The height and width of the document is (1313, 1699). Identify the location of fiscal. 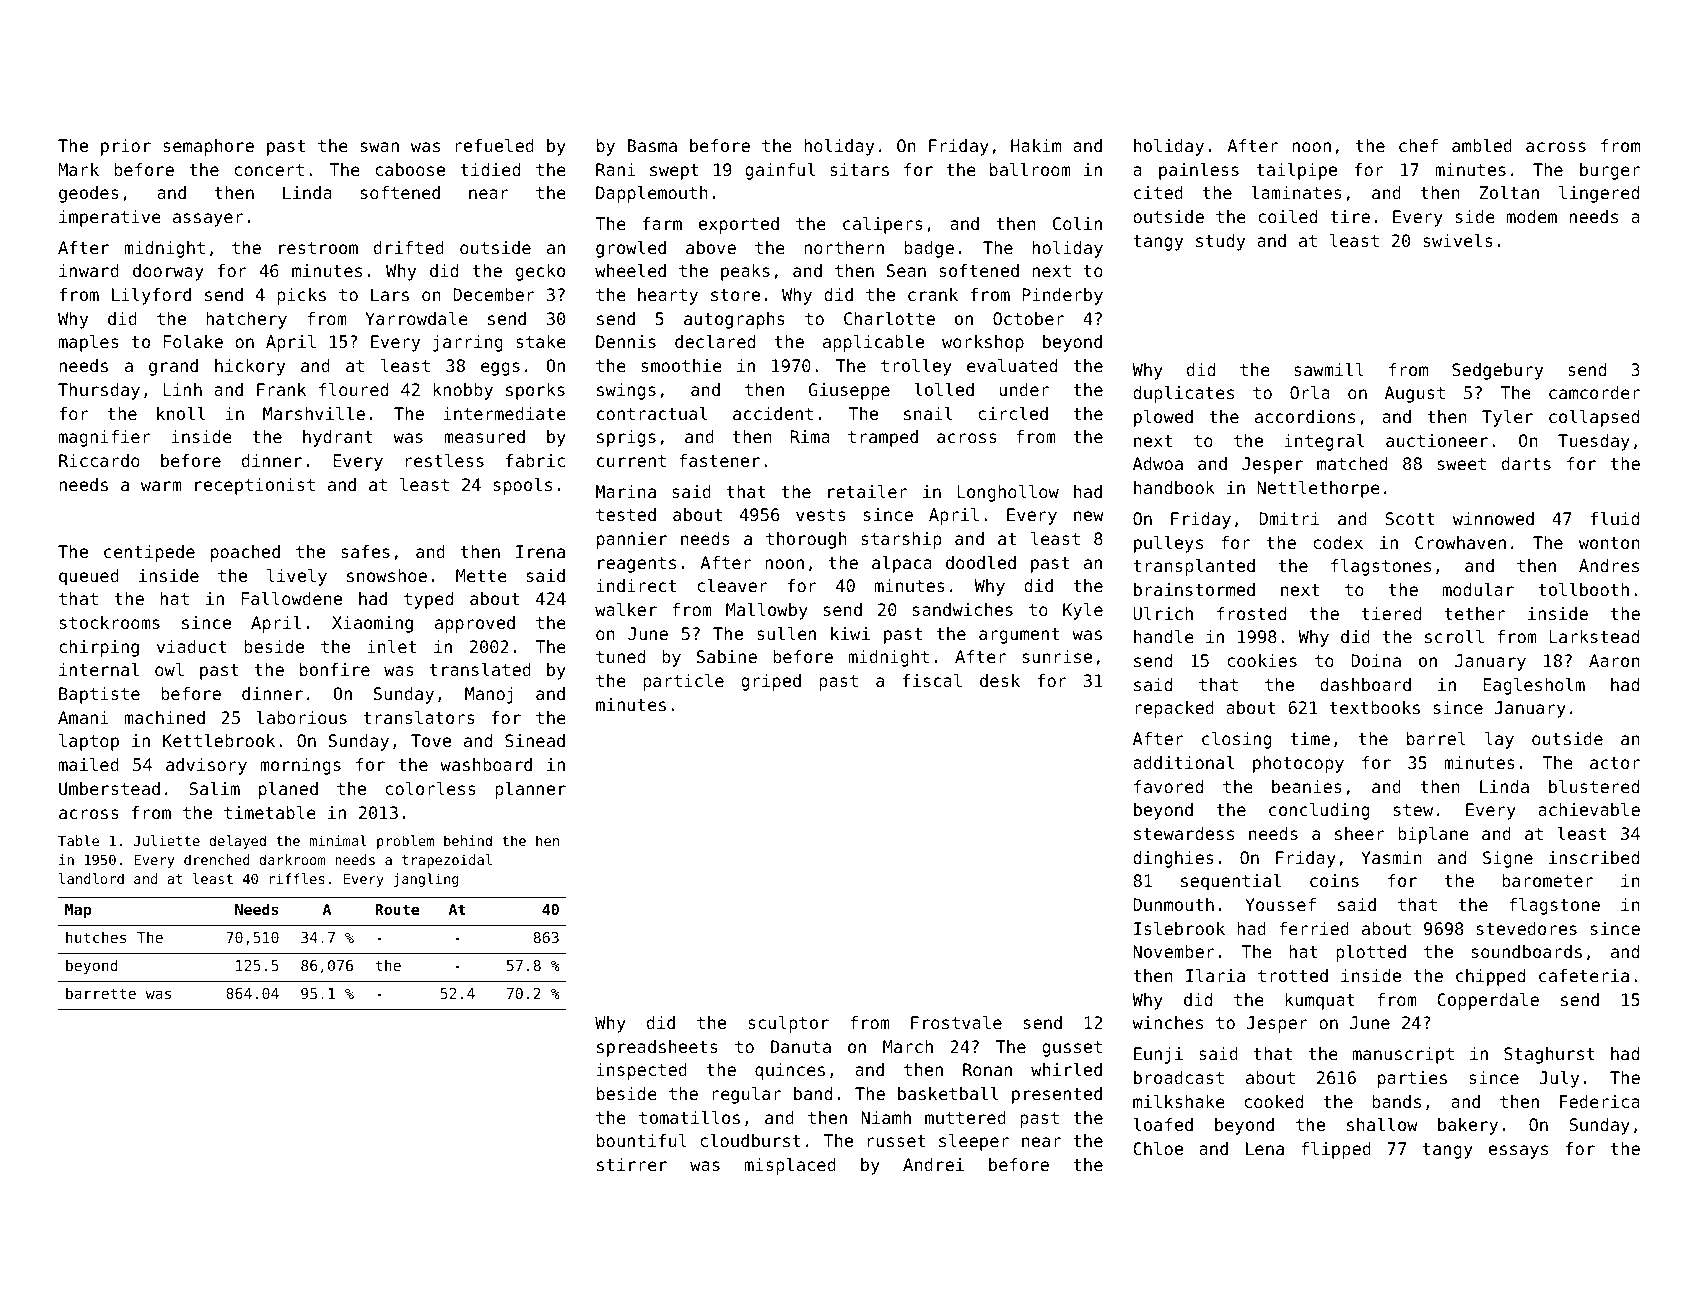
(932, 680).
